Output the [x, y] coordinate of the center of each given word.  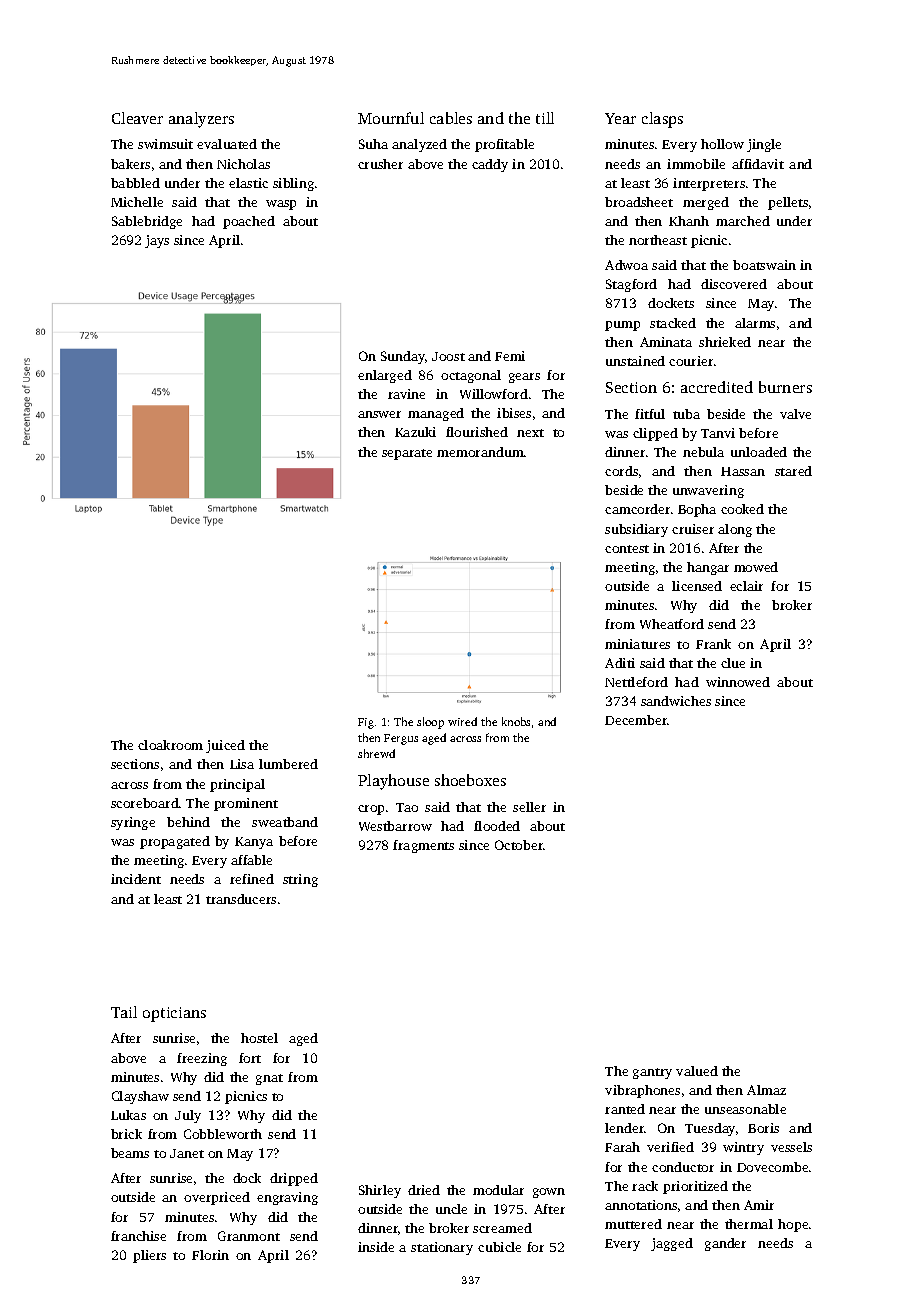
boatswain [764, 265]
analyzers [201, 120]
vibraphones [642, 1091]
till [545, 118]
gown [549, 1193]
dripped [294, 1179]
